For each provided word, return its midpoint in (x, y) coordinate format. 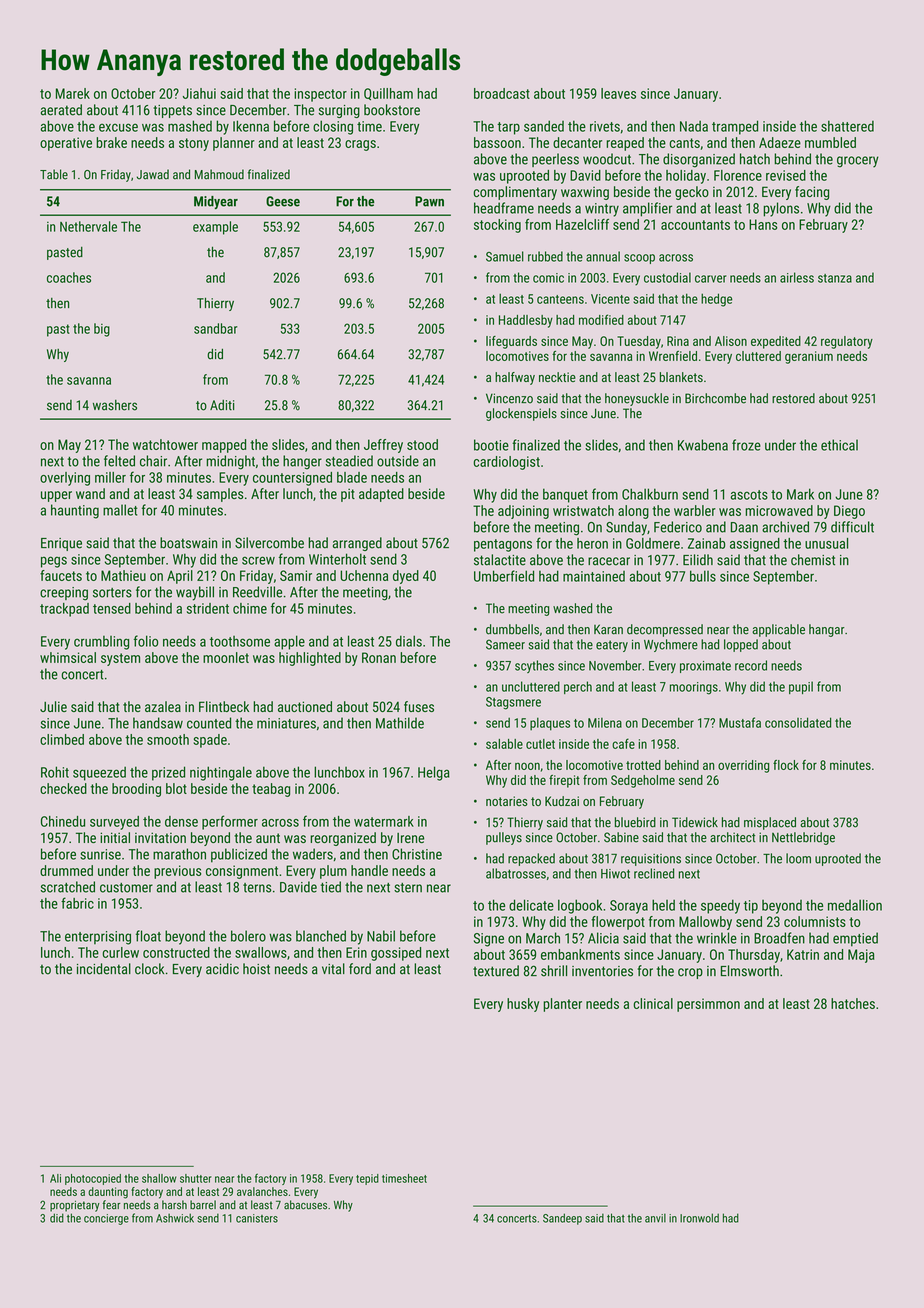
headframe (504, 208)
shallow (159, 1178)
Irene (410, 838)
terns (257, 888)
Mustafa (740, 722)
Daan (744, 527)
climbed (62, 739)
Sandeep (562, 1219)
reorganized (343, 839)
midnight (231, 462)
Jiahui (199, 93)
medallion (855, 905)
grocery (858, 162)
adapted (381, 495)
